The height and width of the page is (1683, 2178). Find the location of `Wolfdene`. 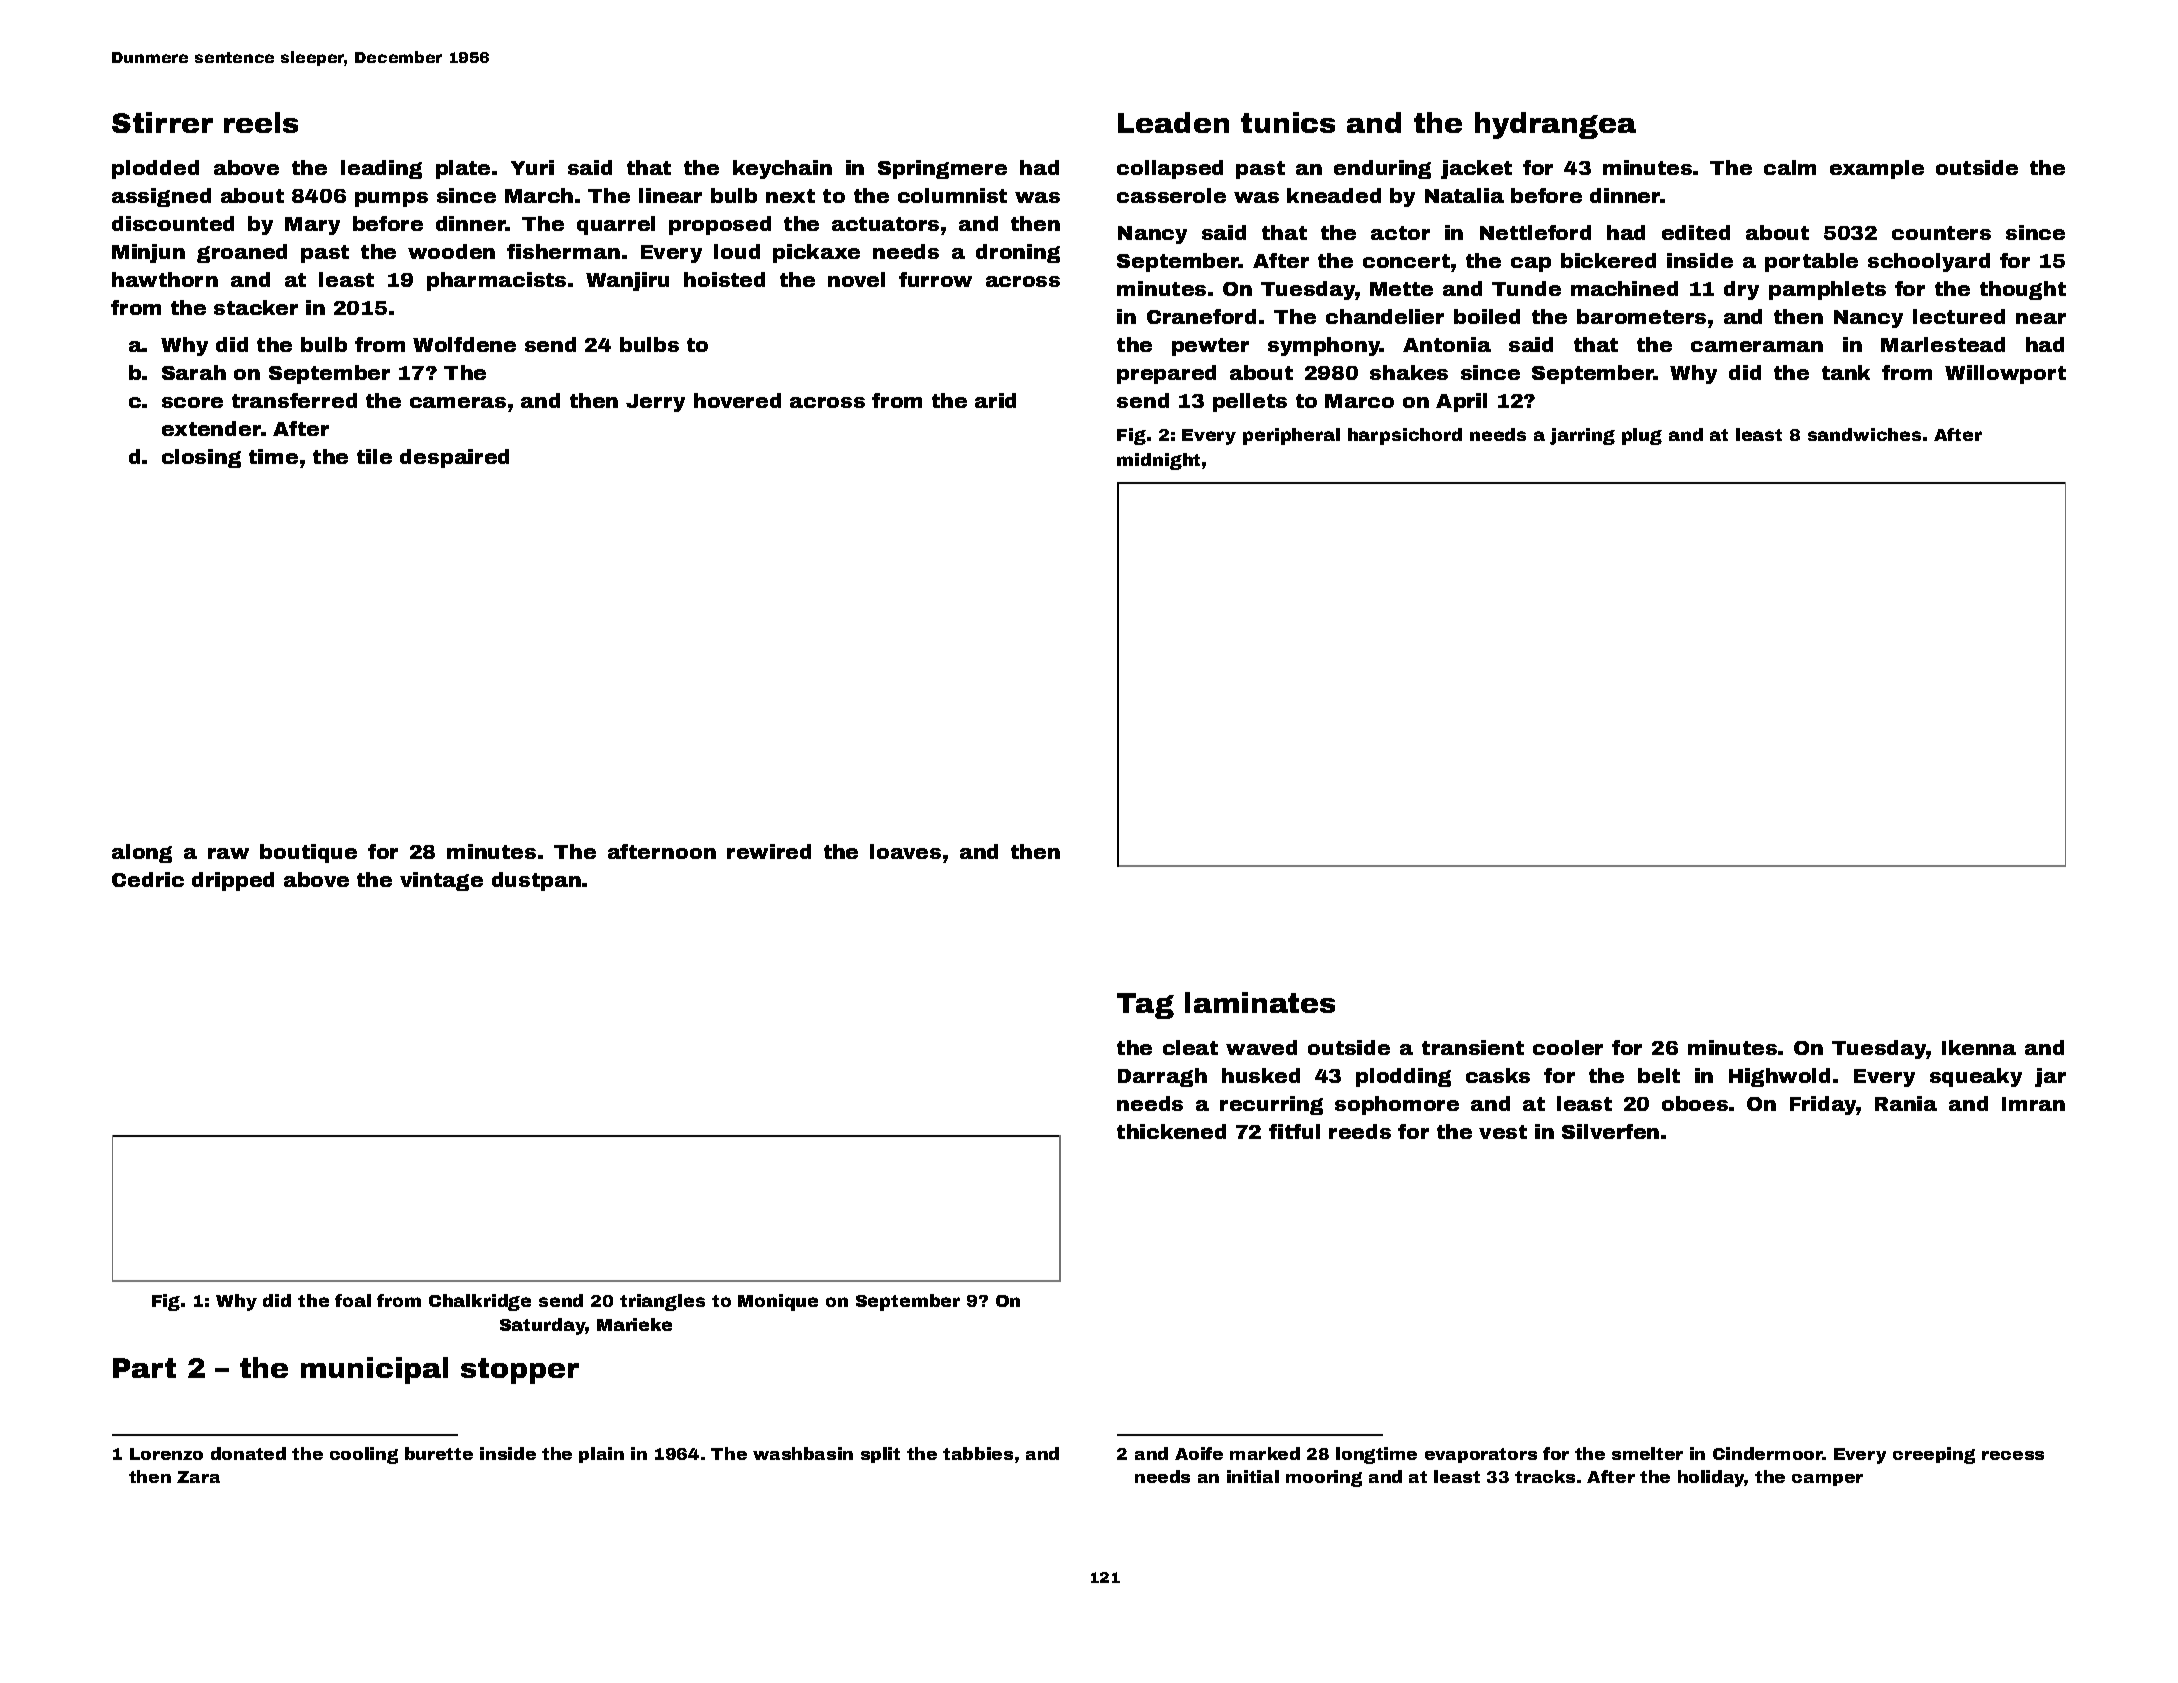

Wolfdene is located at coordinates (464, 344).
